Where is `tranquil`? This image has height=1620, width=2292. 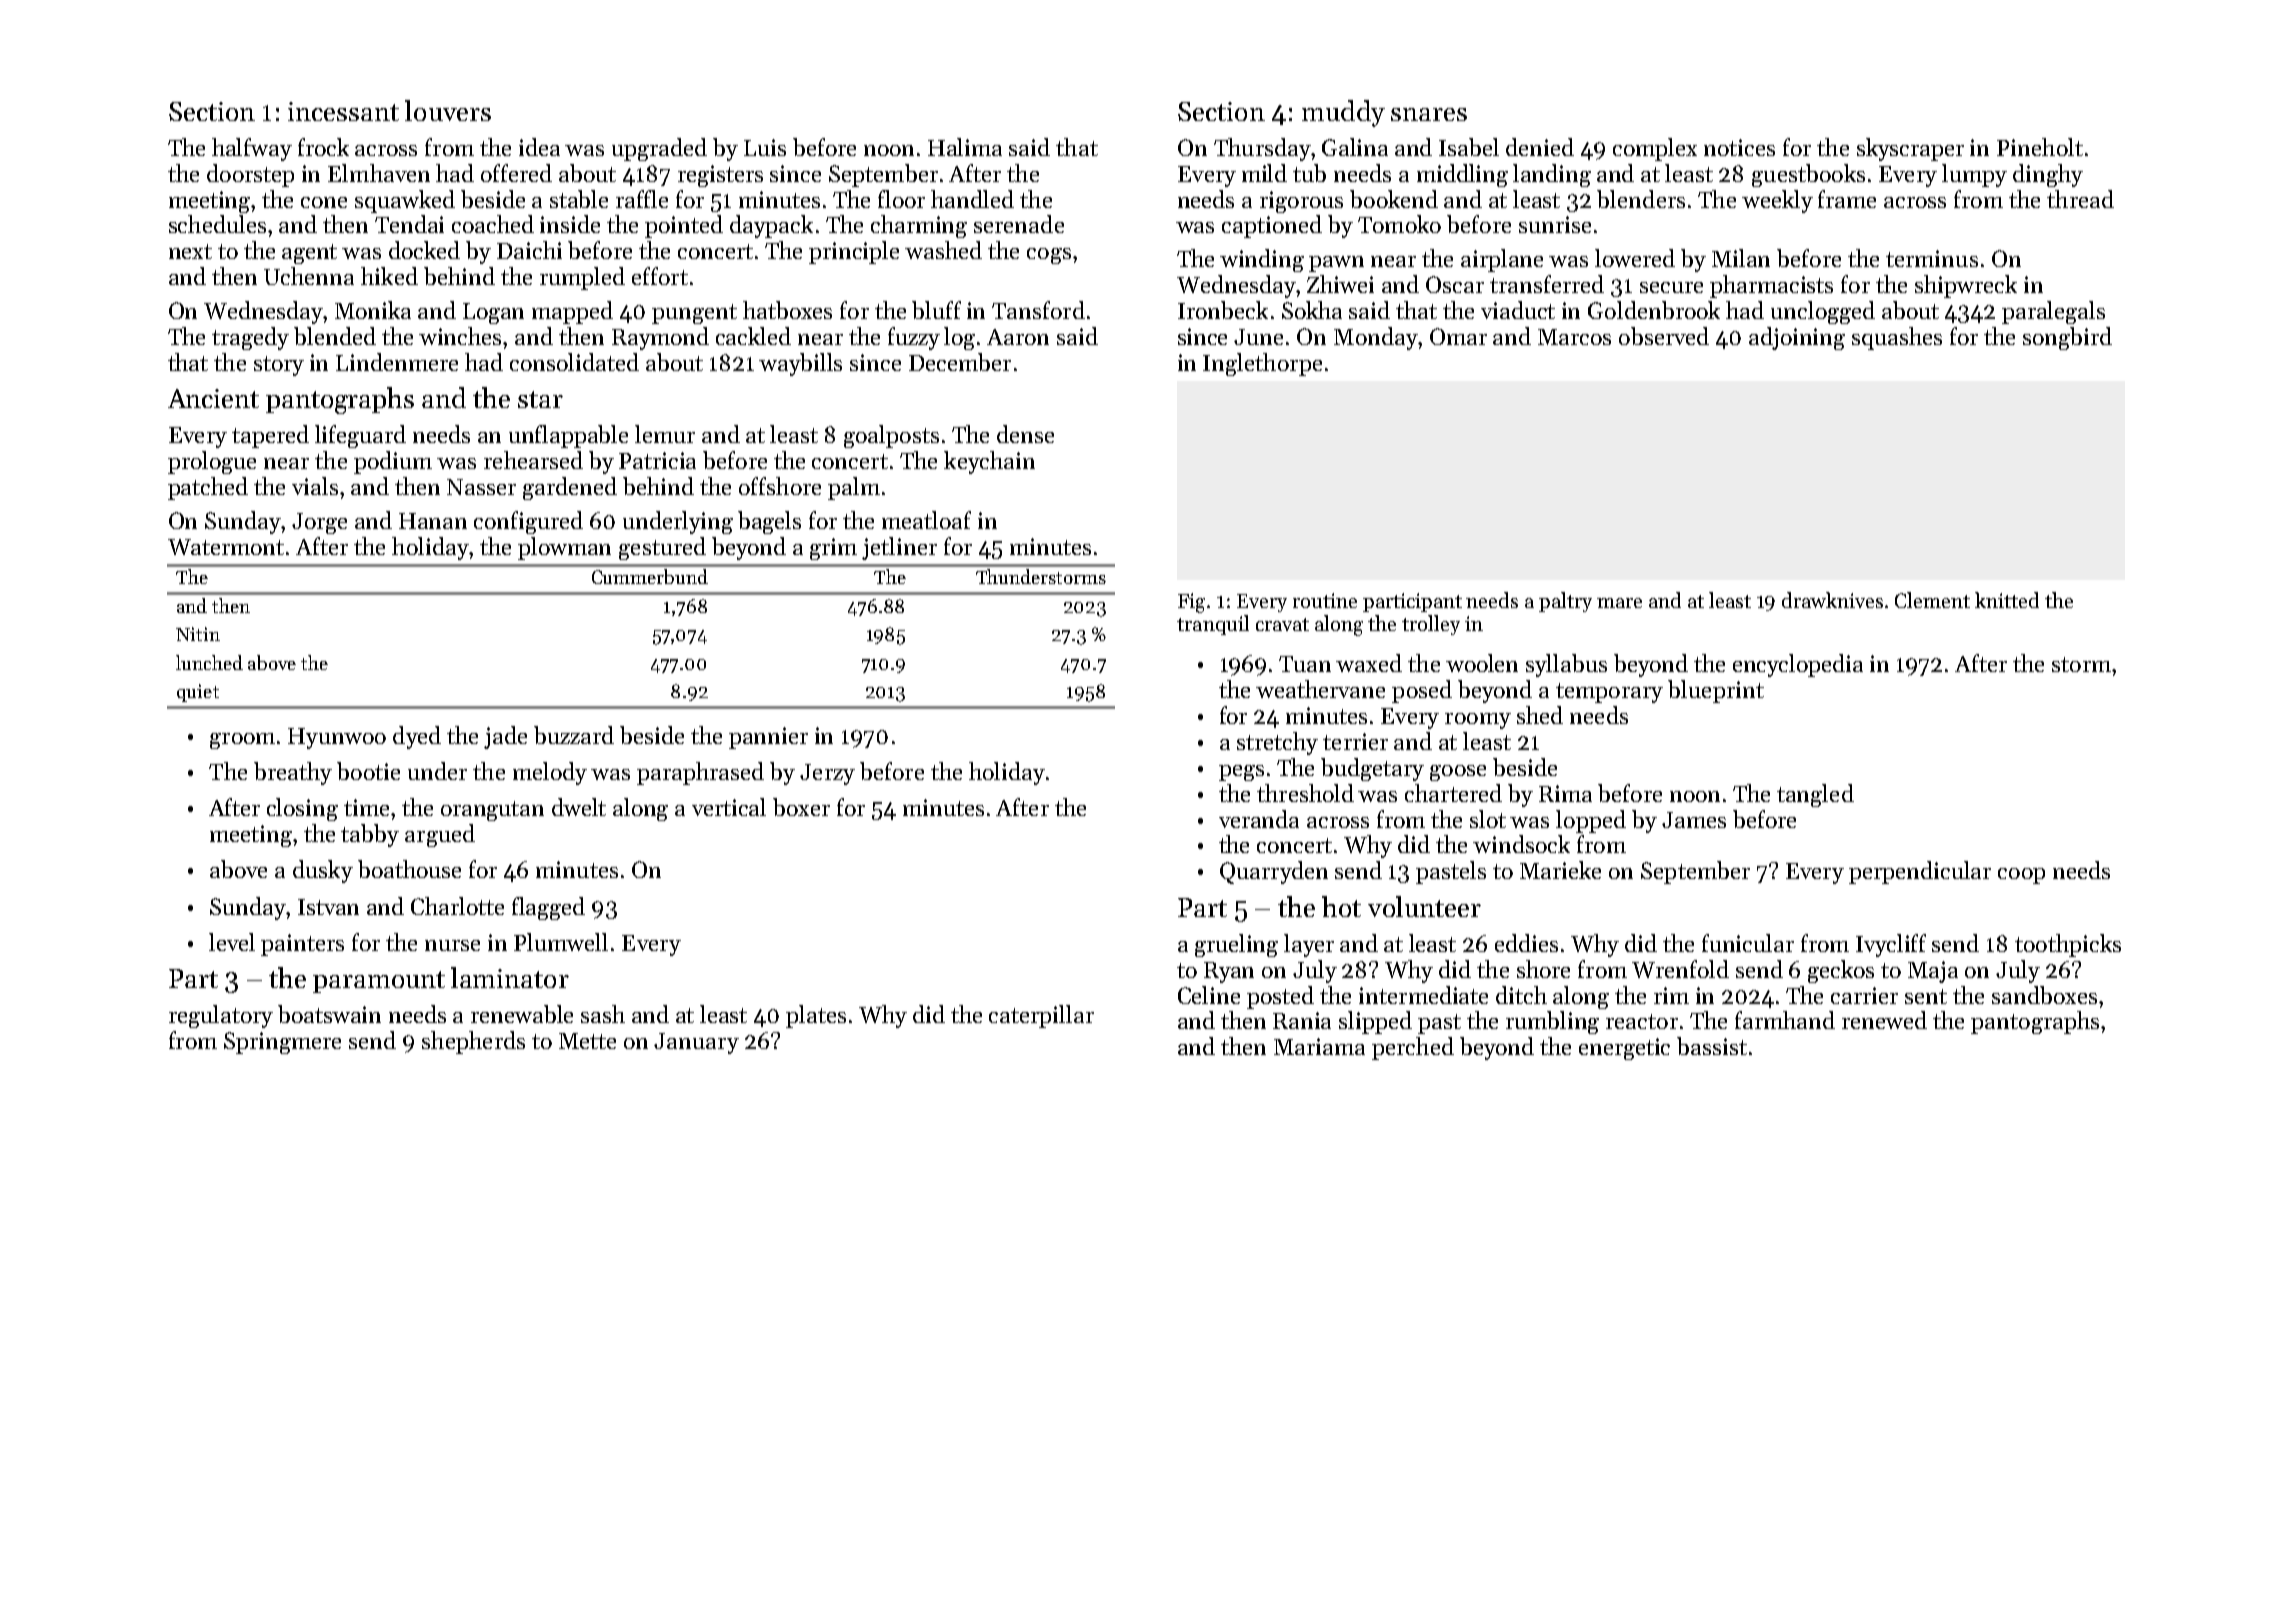
tranquil is located at coordinates (1213, 625).
